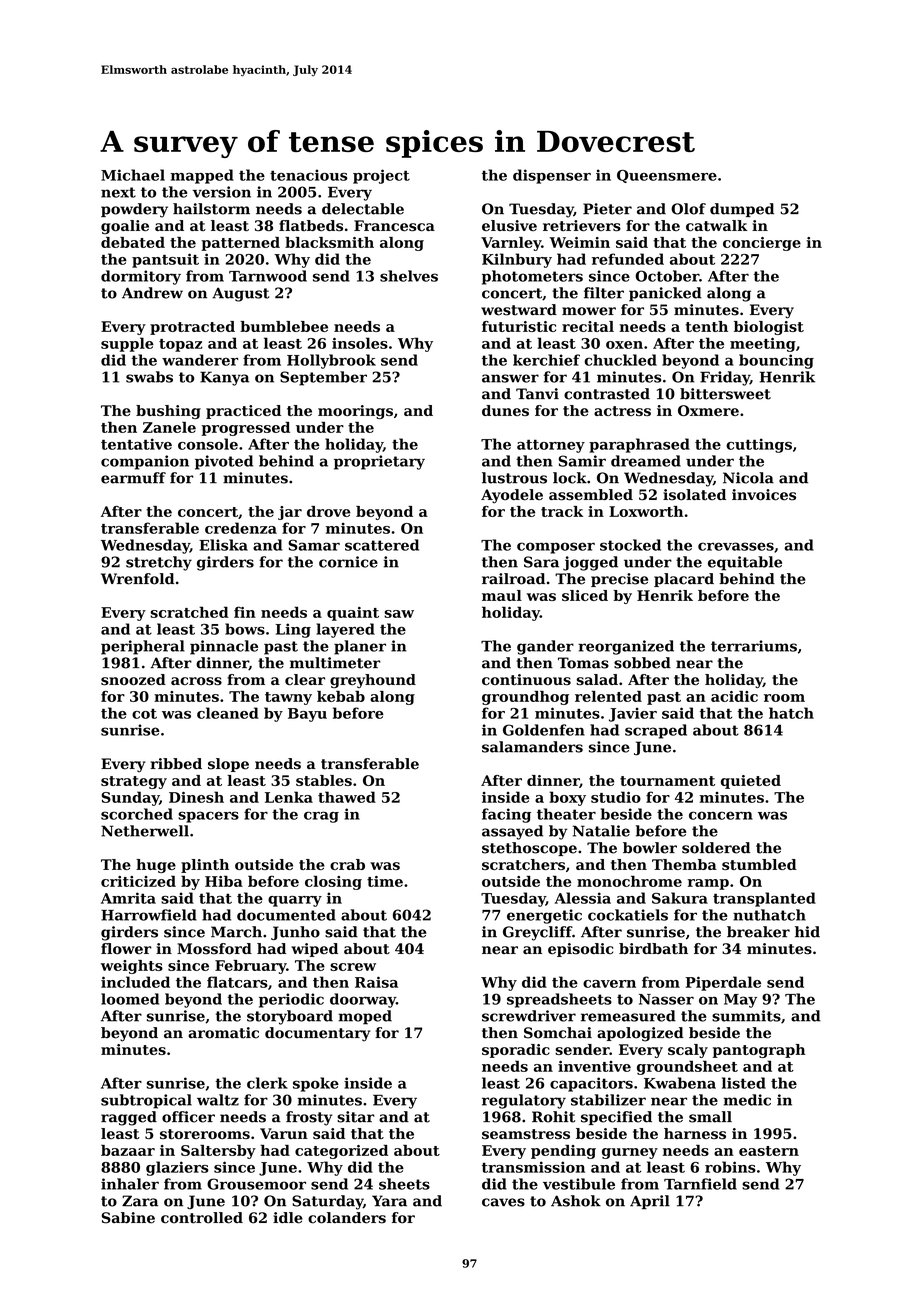  What do you see at coordinates (502, 595) in the screenshot?
I see `maul` at bounding box center [502, 595].
